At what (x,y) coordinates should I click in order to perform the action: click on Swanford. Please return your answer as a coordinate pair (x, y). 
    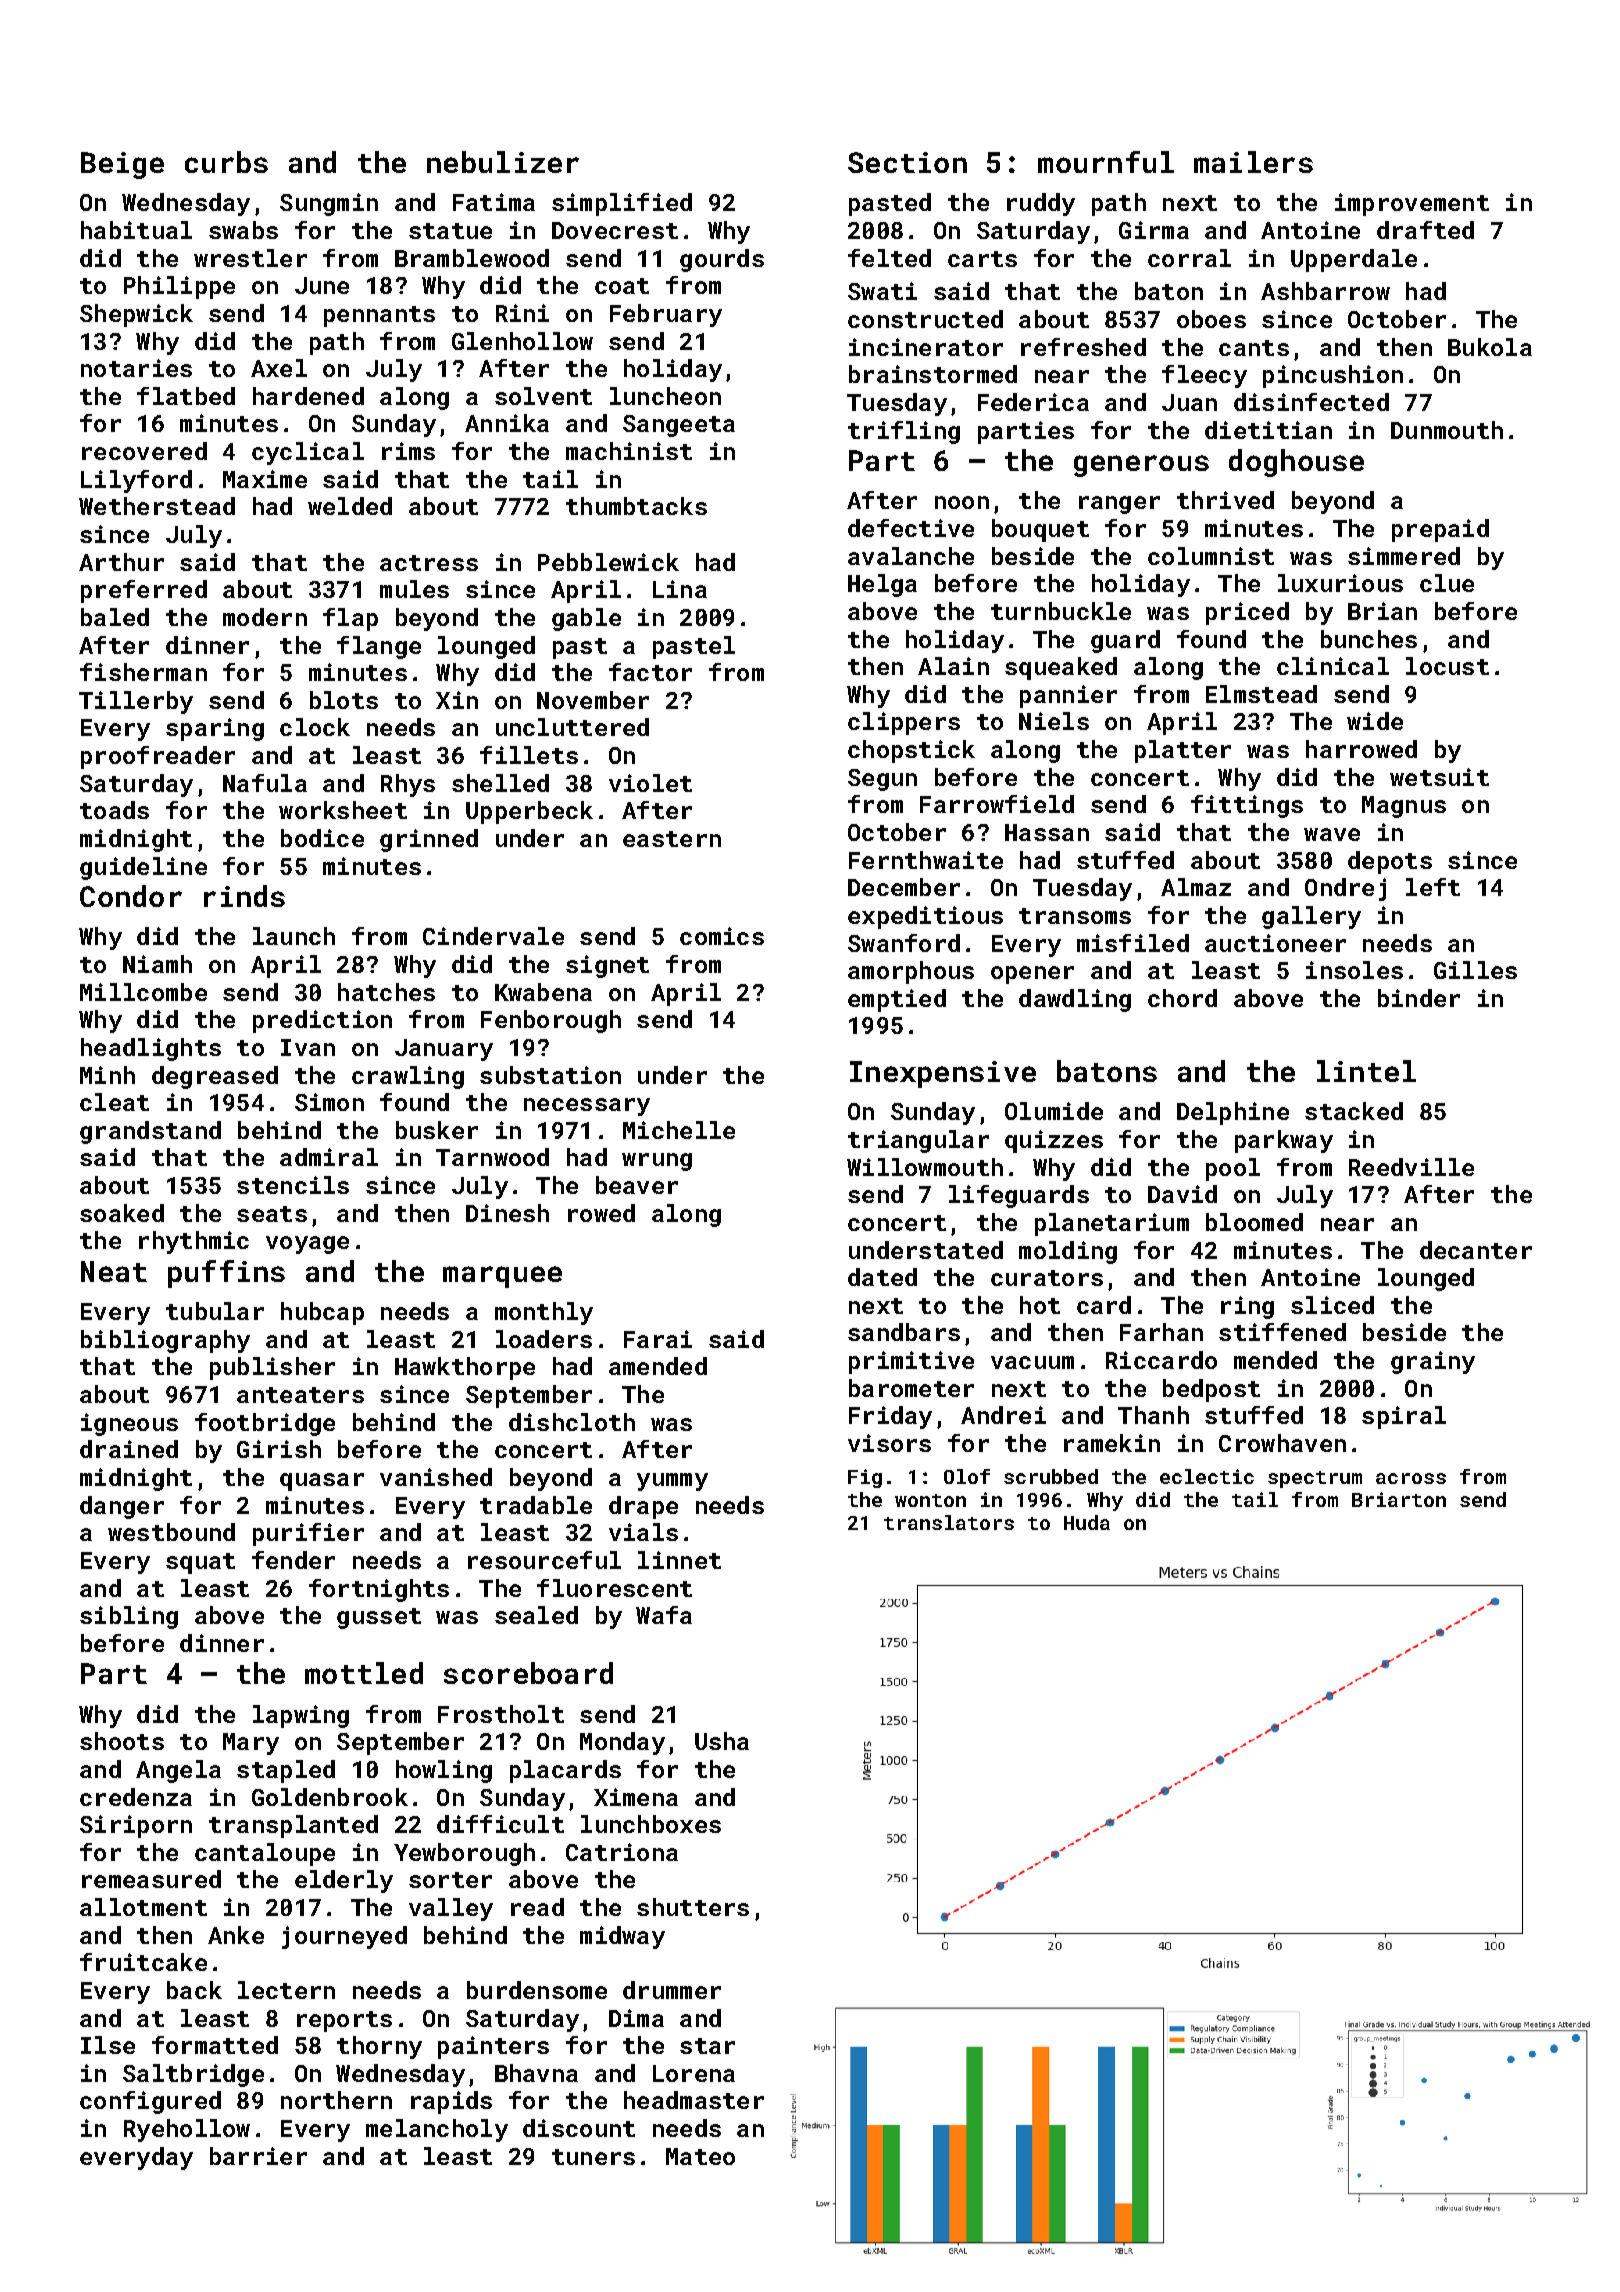
    Looking at the image, I should click on (904, 943).
